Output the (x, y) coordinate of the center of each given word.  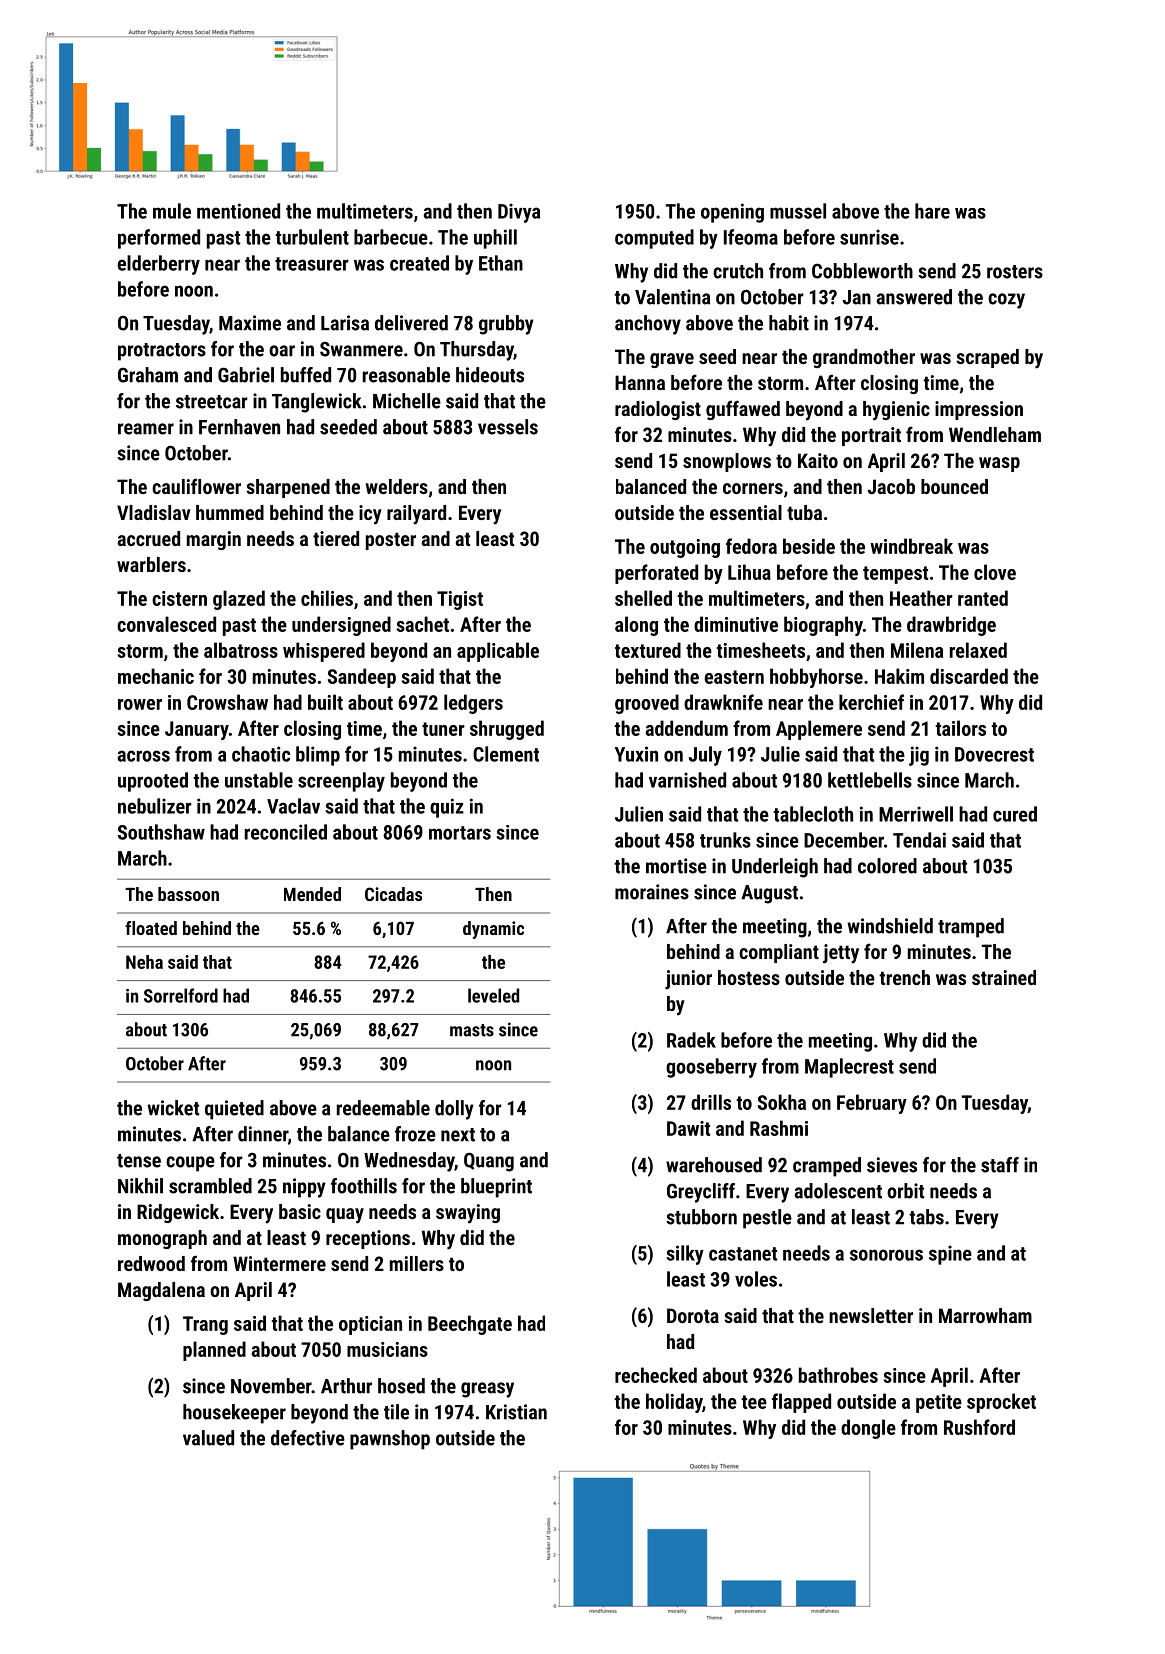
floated (151, 928)
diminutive (736, 624)
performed (159, 239)
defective (308, 1438)
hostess (749, 977)
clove (995, 572)
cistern (179, 598)
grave (672, 360)
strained (1004, 977)
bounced (954, 486)
